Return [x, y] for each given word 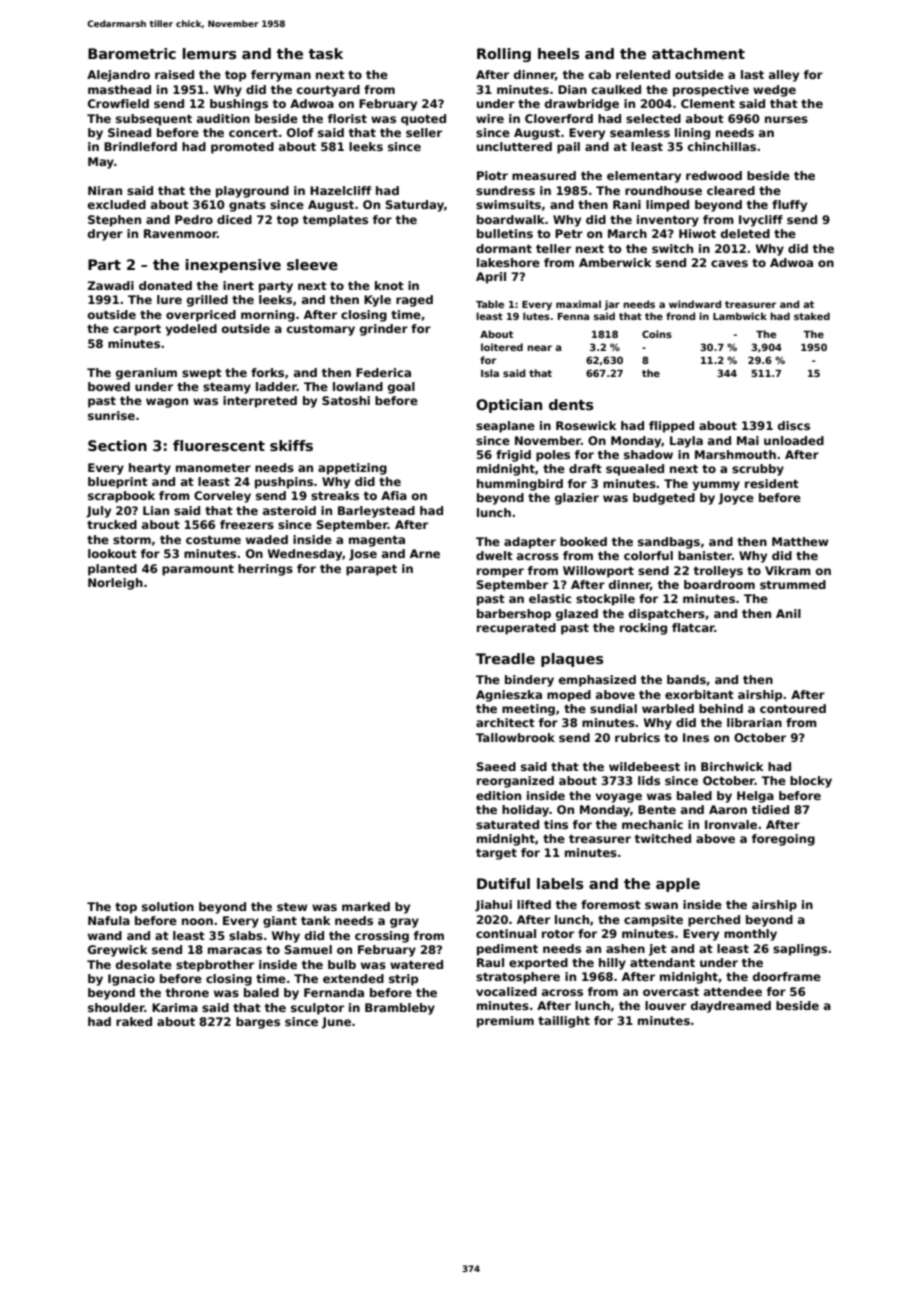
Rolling [504, 55]
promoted [242, 148]
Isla [490, 373]
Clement [708, 103]
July [98, 512]
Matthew [800, 541]
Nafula [109, 920]
